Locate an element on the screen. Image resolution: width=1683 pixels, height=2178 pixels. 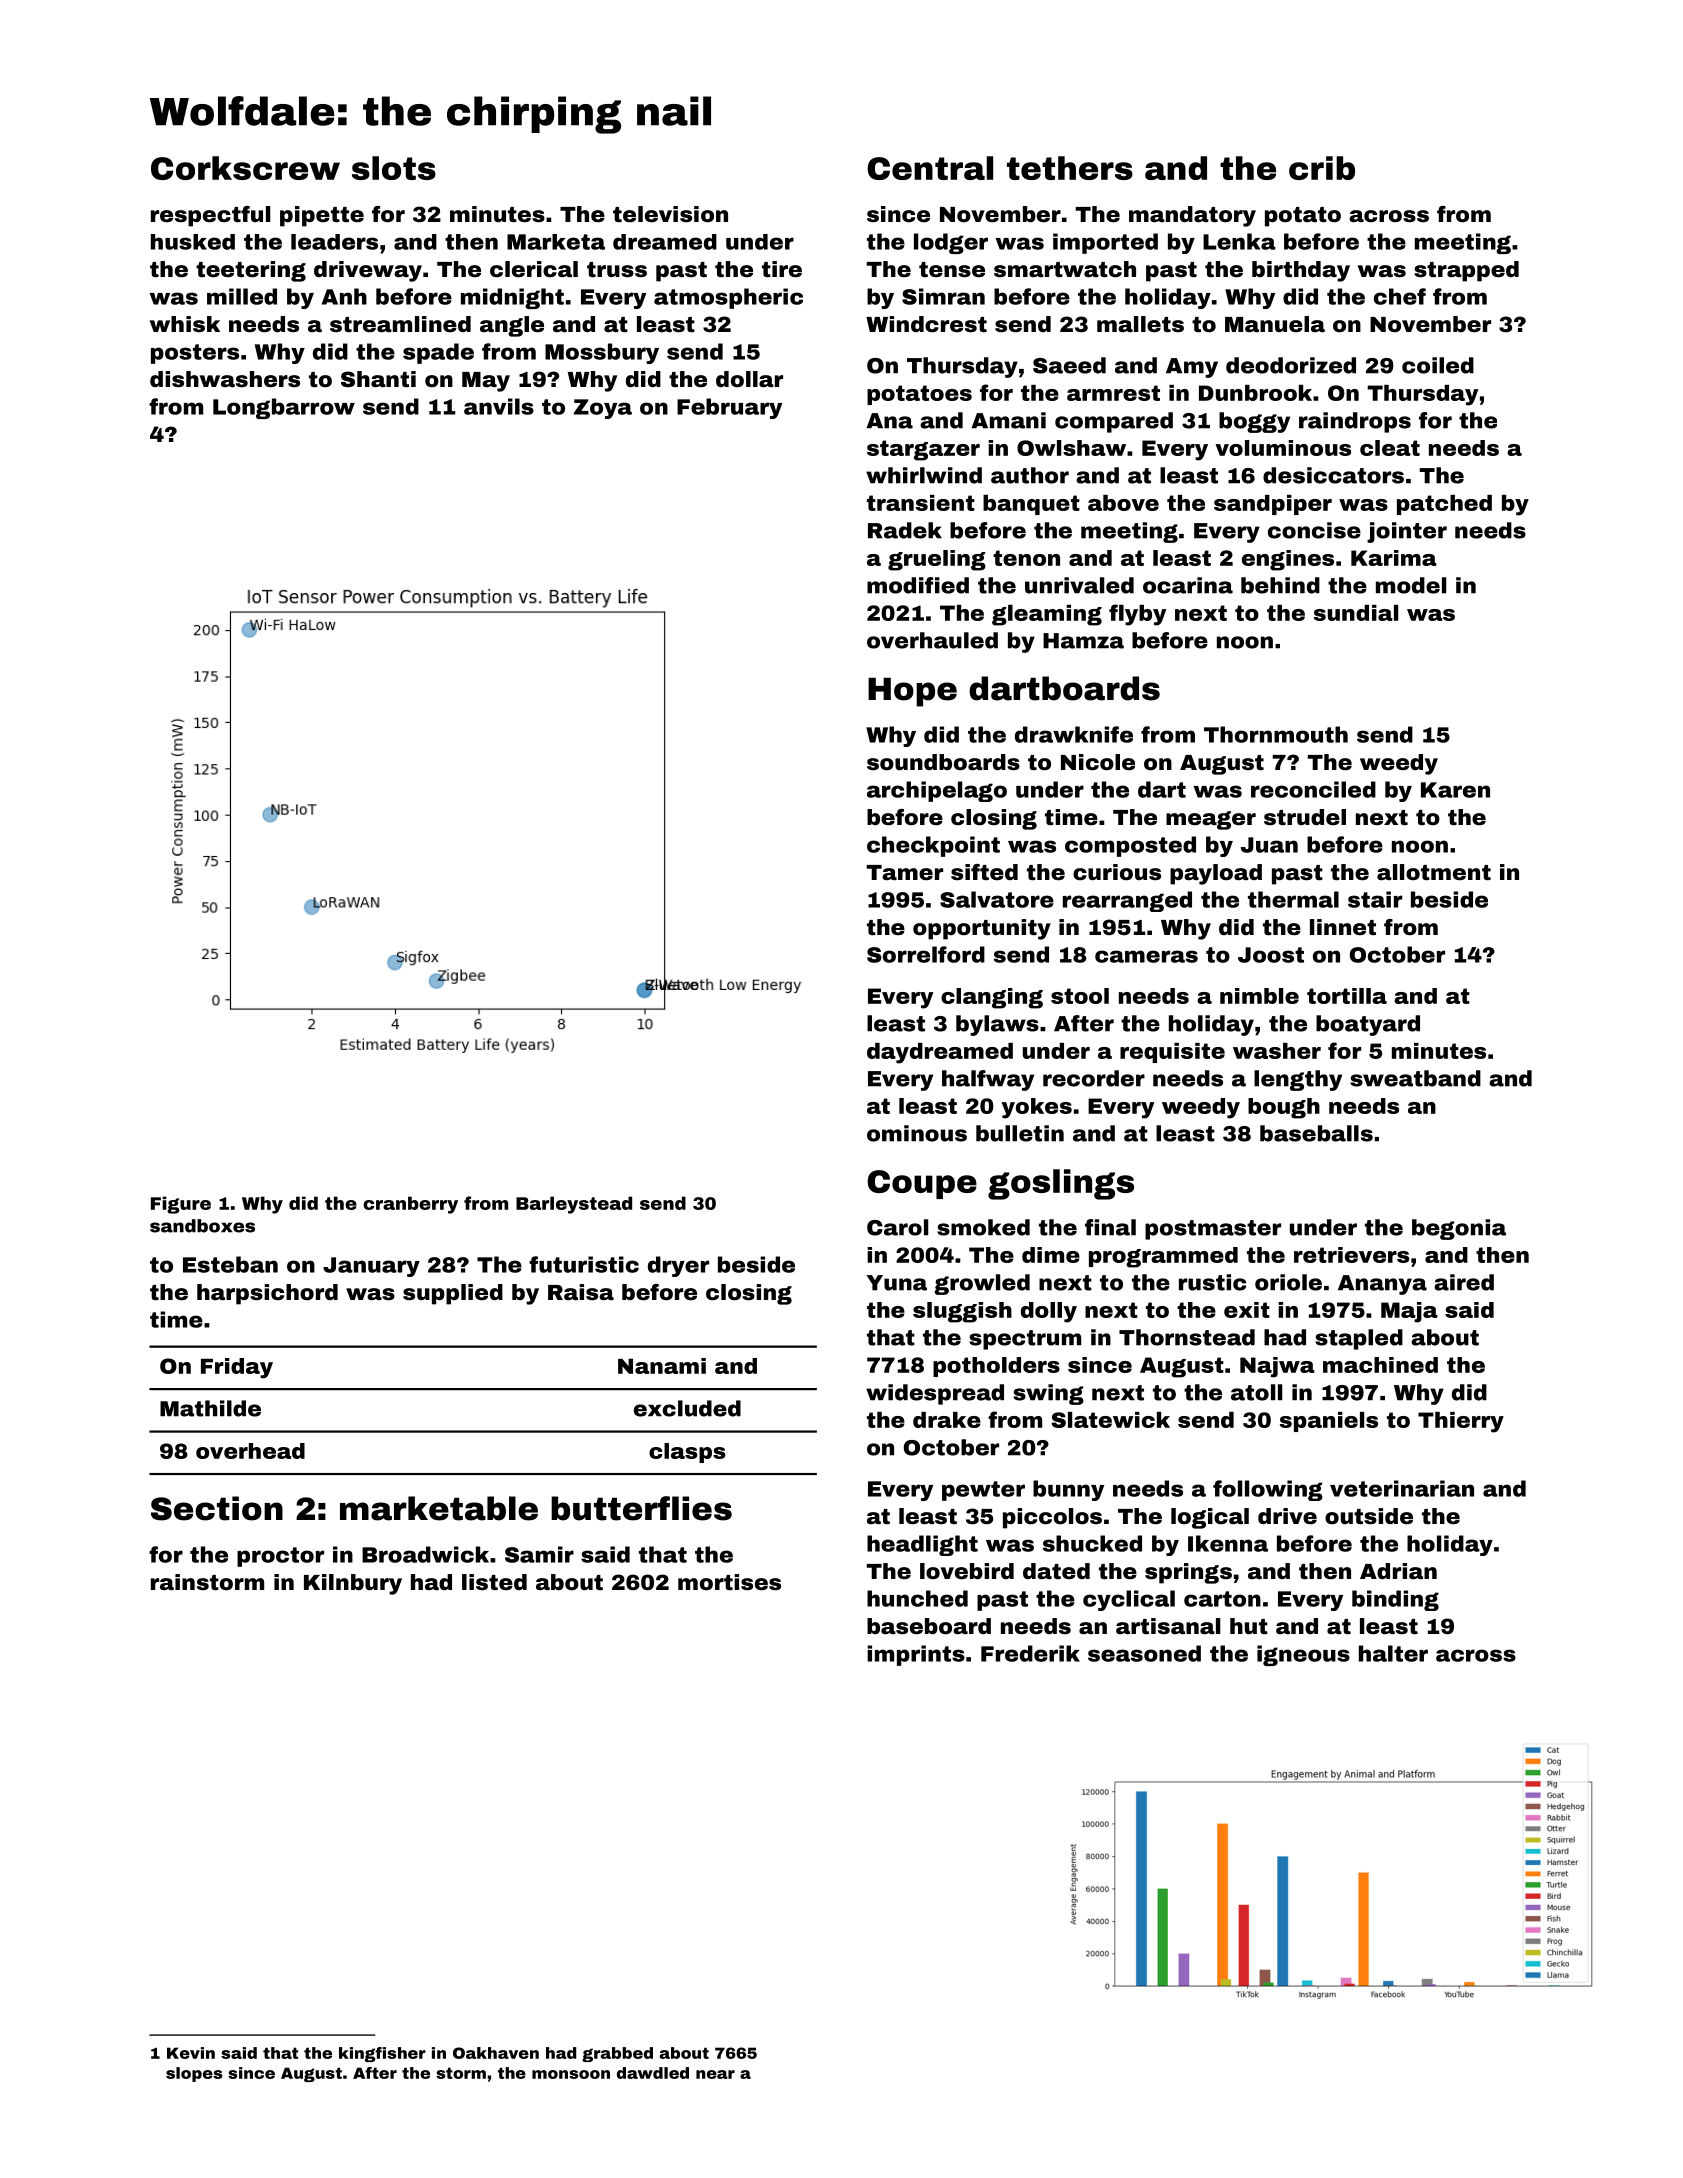
Central is located at coordinates (930, 168).
